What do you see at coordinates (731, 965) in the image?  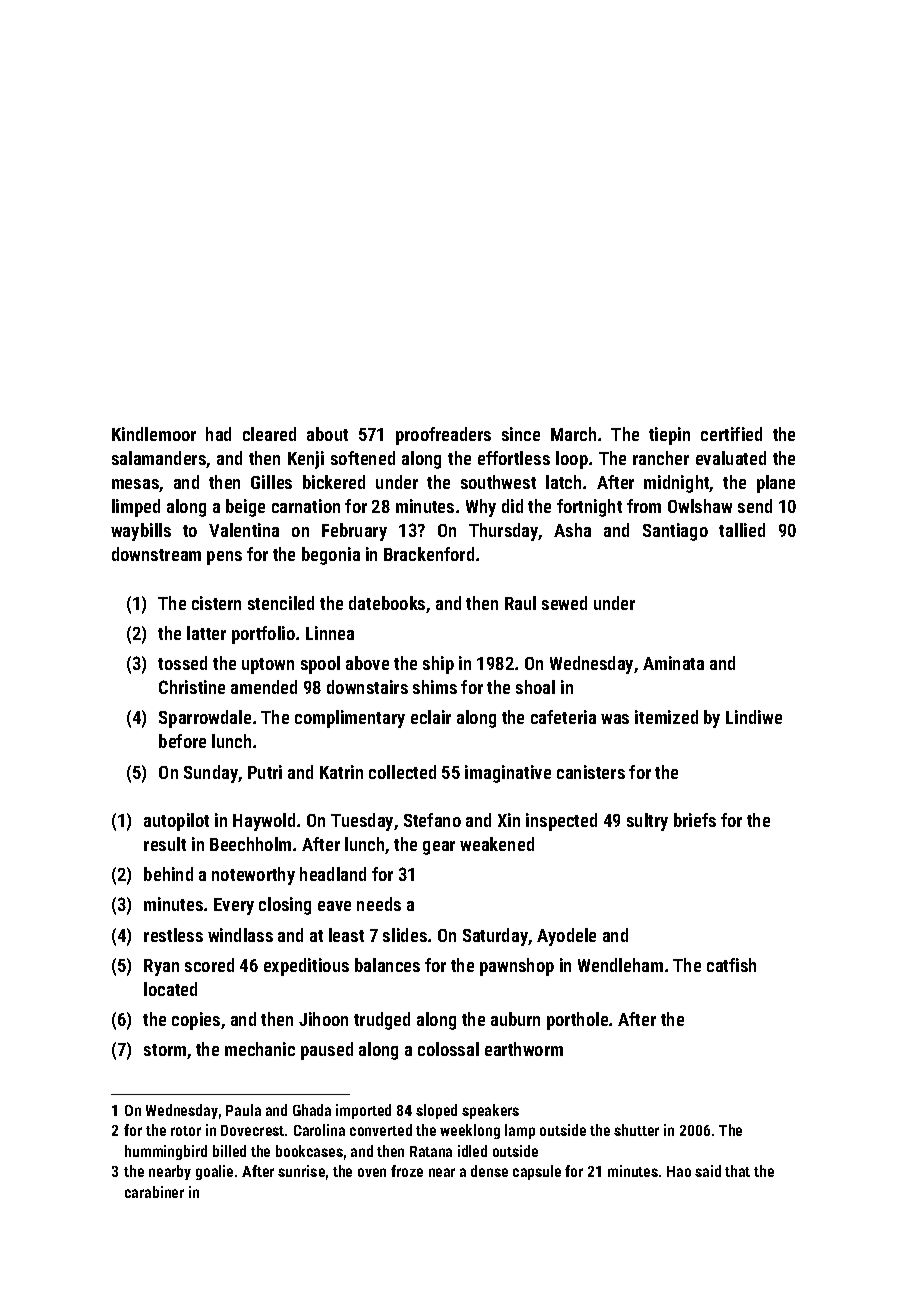 I see `catfish` at bounding box center [731, 965].
